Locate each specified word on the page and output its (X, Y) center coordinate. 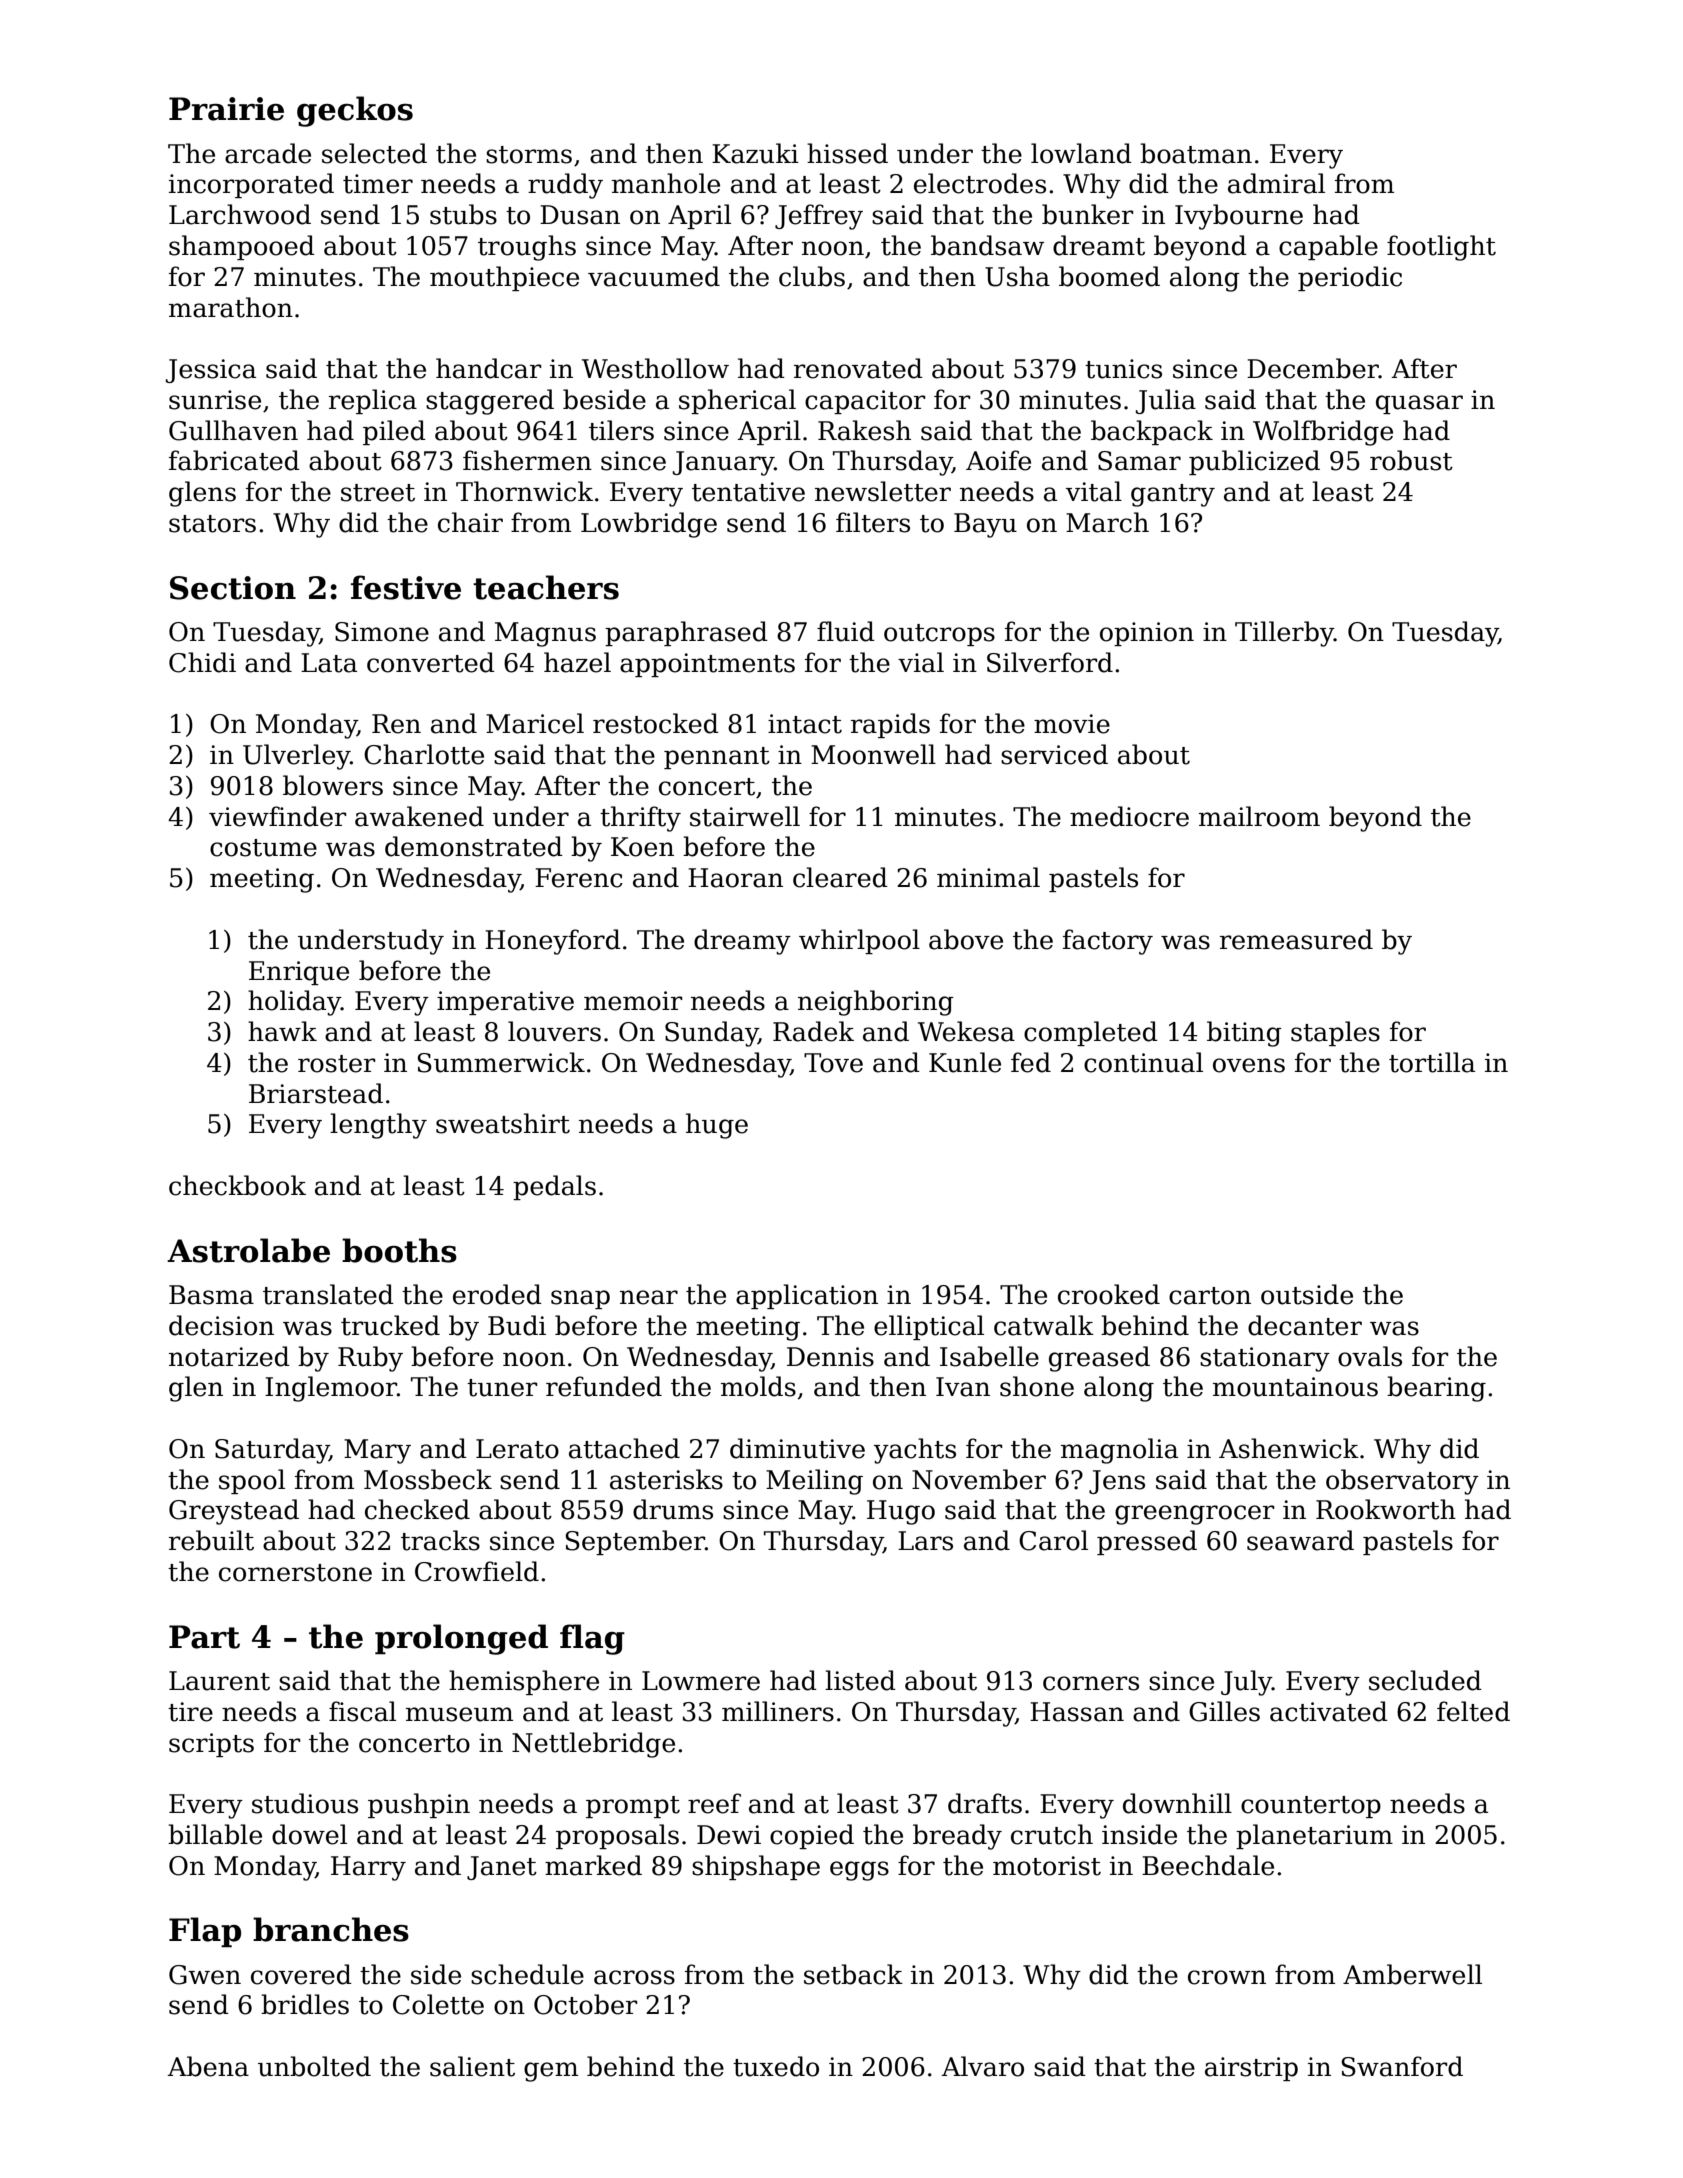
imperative (505, 1003)
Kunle (965, 1062)
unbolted (314, 2066)
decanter (1305, 1325)
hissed (847, 153)
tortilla (1432, 1062)
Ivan (963, 1387)
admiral (1276, 183)
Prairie (226, 109)
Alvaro (982, 2066)
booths (399, 1250)
